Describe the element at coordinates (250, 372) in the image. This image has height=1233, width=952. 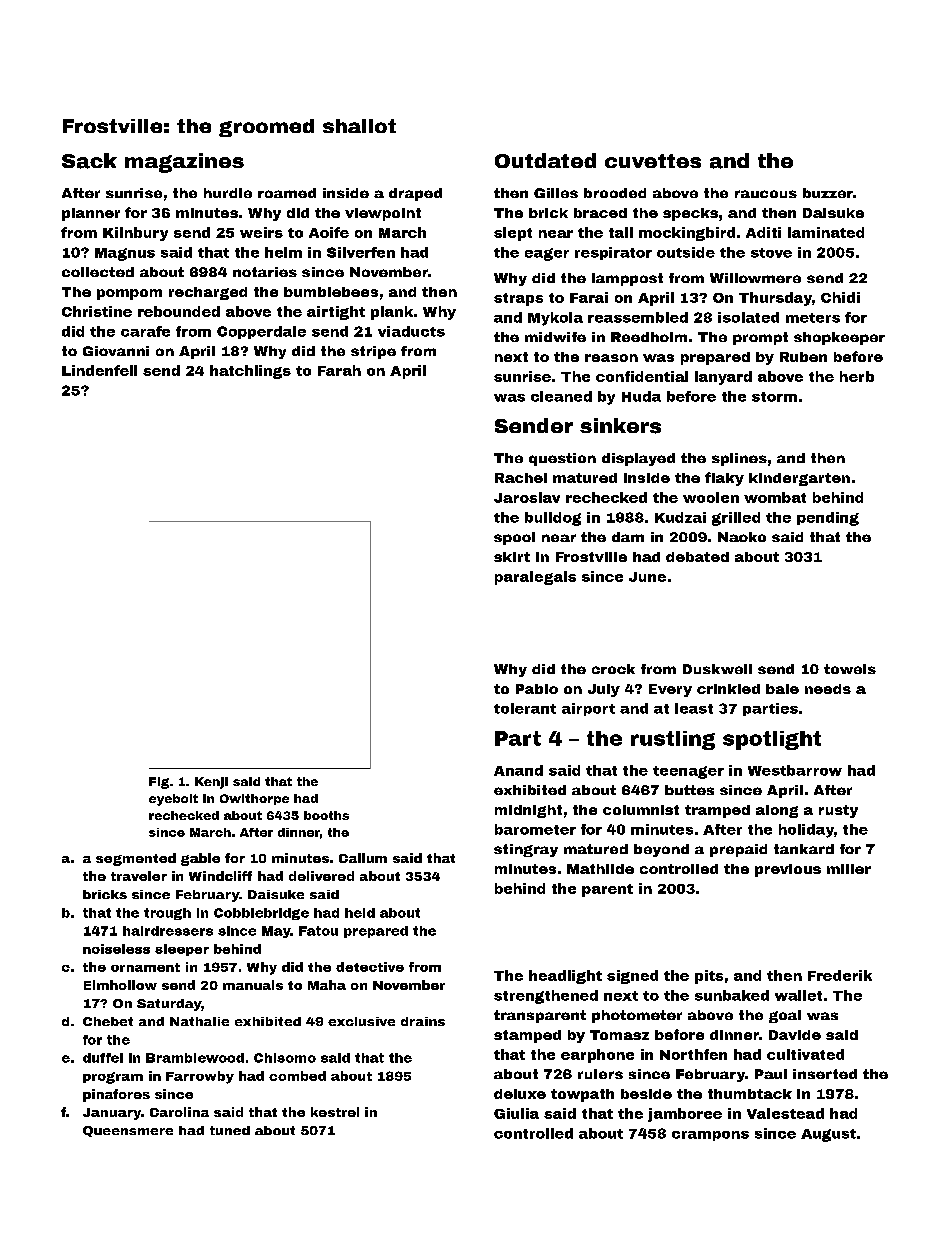
I see `hatchlings` at that location.
